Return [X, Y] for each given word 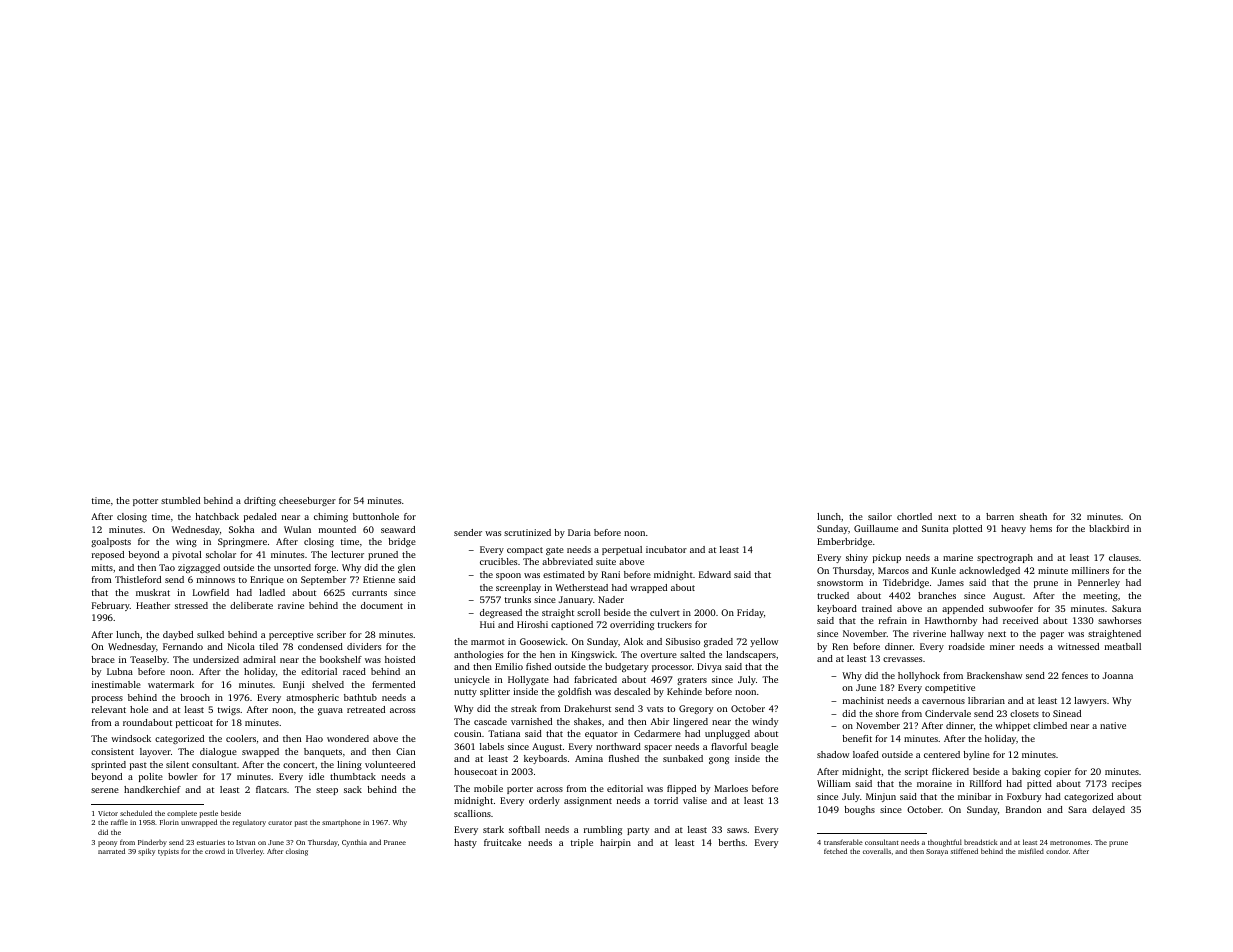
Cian [405, 751]
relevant [109, 709]
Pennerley [1099, 583]
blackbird [1109, 528]
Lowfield [211, 592]
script [916, 772]
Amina [589, 758]
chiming [331, 517]
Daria [579, 532]
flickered [950, 771]
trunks [518, 599]
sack [353, 789]
